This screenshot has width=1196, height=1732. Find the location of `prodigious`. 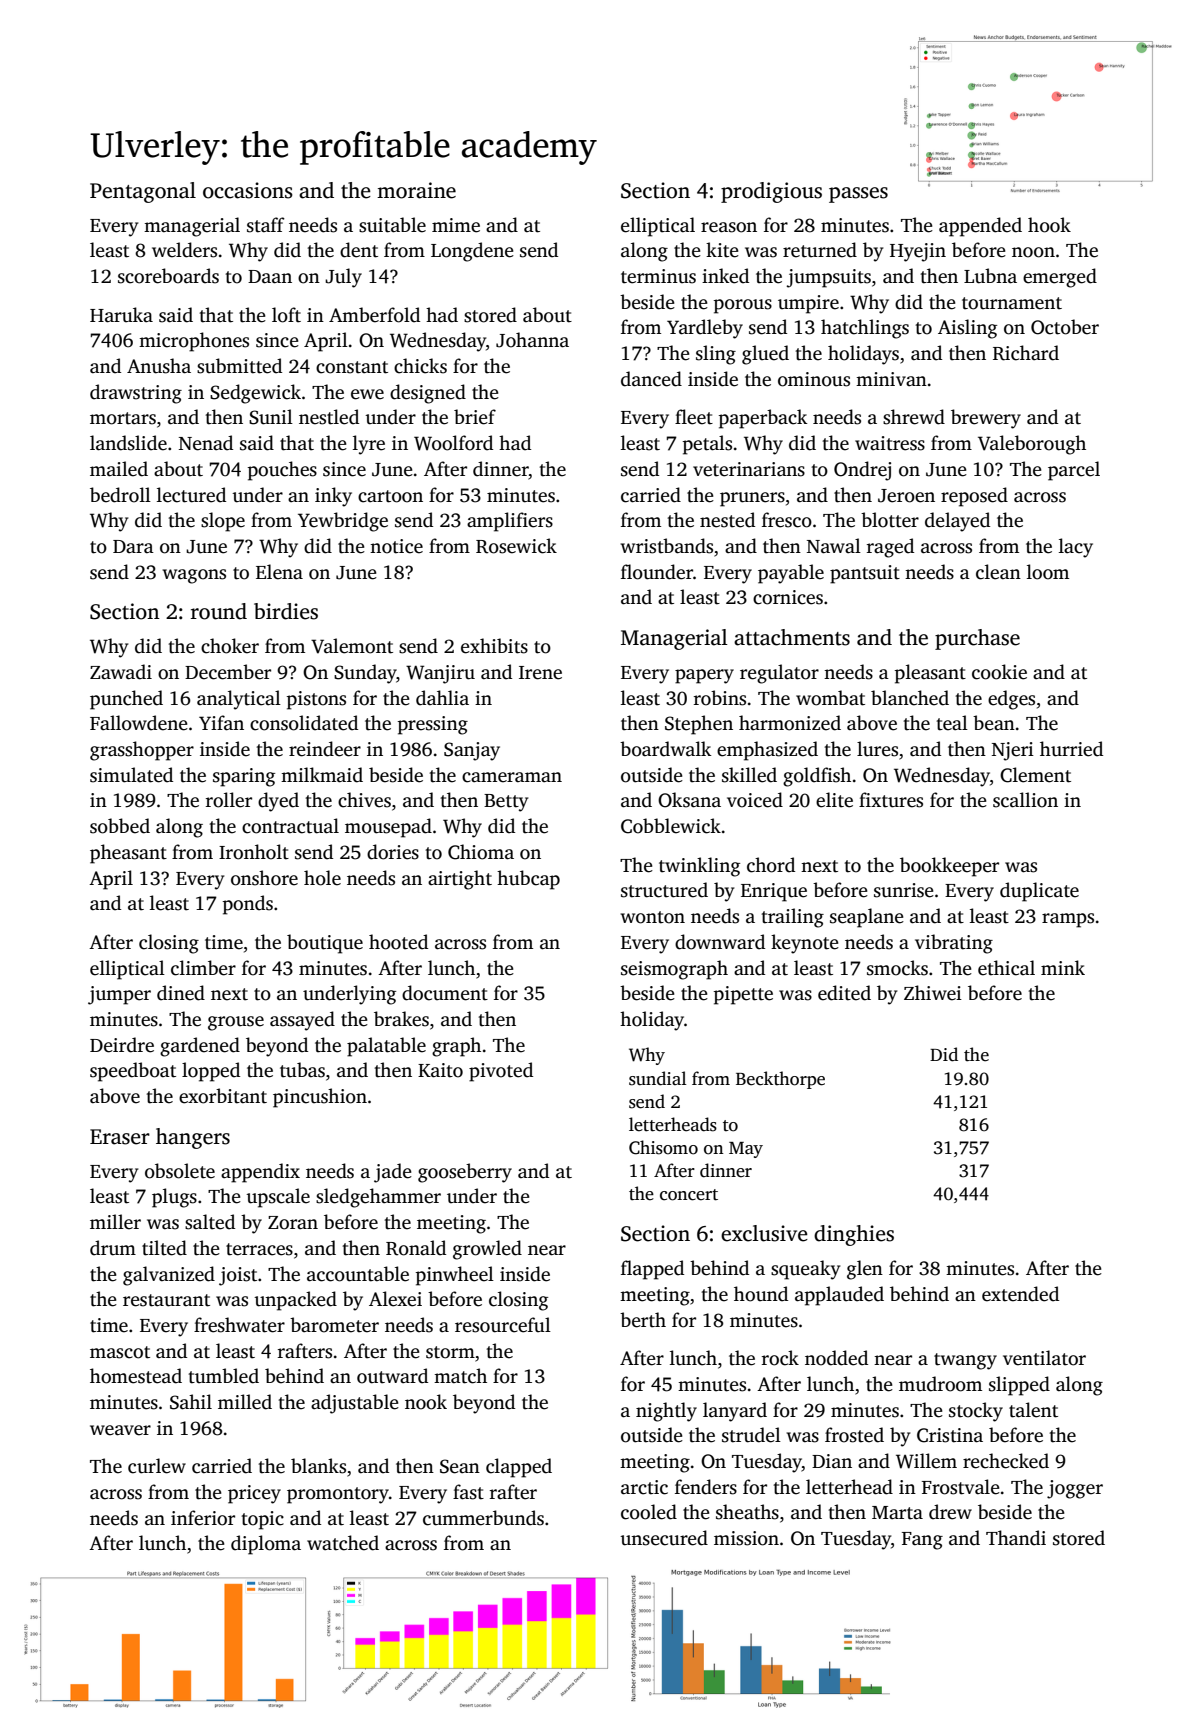

prodigious is located at coordinates (771, 192).
